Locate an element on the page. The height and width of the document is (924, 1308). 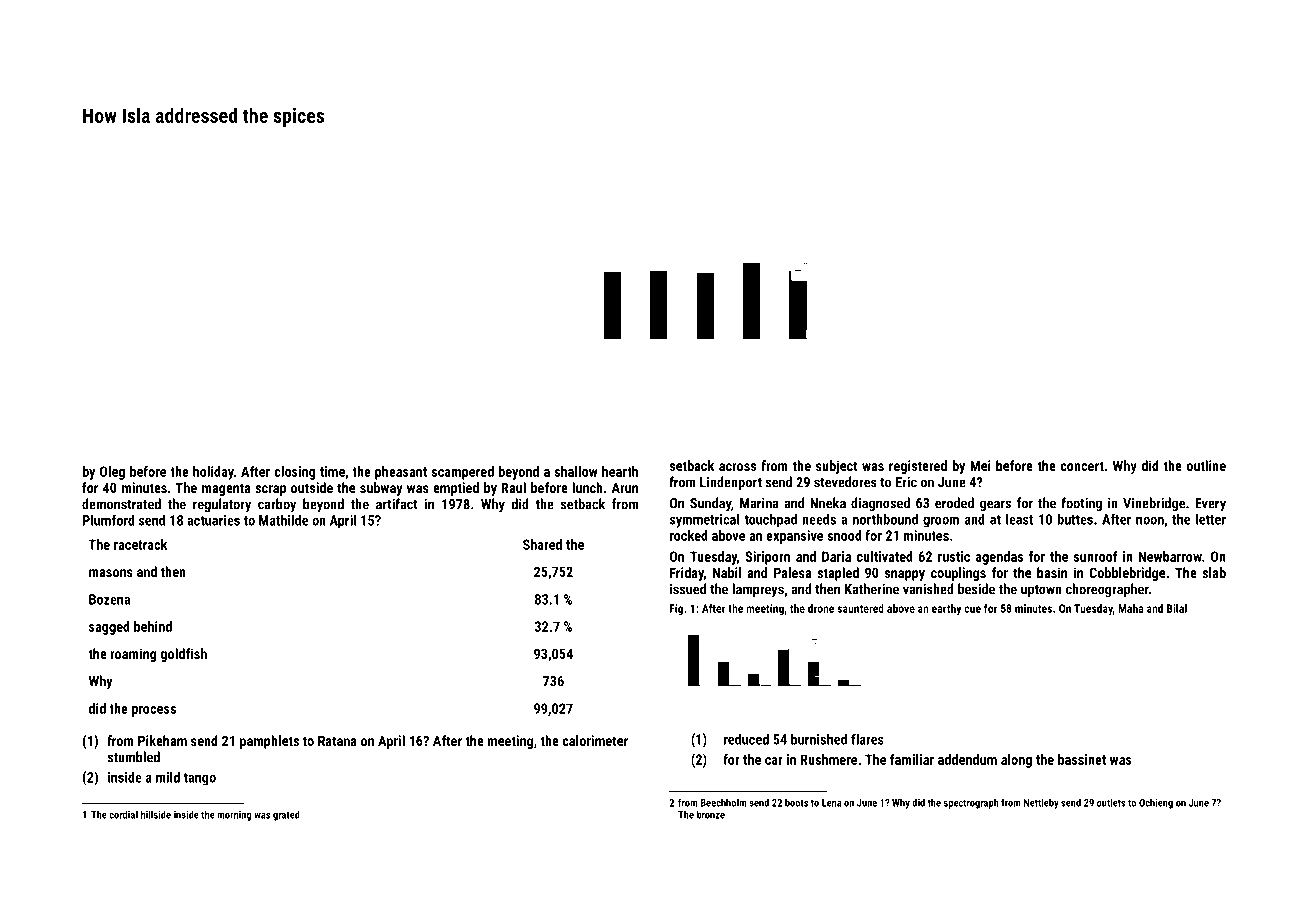
issued is located at coordinates (688, 589).
